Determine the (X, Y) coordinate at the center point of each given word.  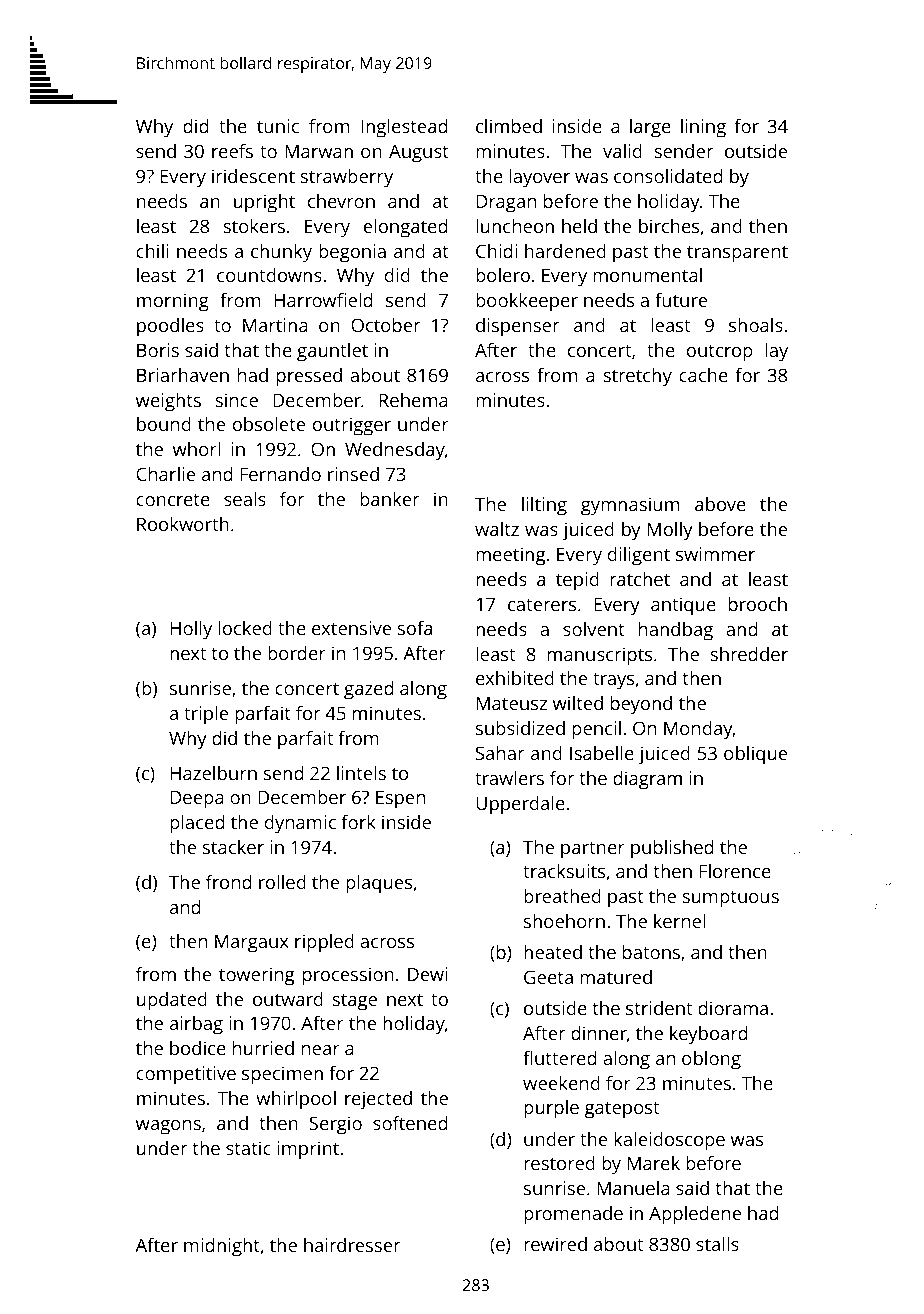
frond (228, 882)
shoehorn (564, 921)
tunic (278, 126)
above (720, 504)
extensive (351, 628)
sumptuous (730, 899)
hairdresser (352, 1245)
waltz (497, 529)
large (650, 128)
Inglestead (404, 128)
